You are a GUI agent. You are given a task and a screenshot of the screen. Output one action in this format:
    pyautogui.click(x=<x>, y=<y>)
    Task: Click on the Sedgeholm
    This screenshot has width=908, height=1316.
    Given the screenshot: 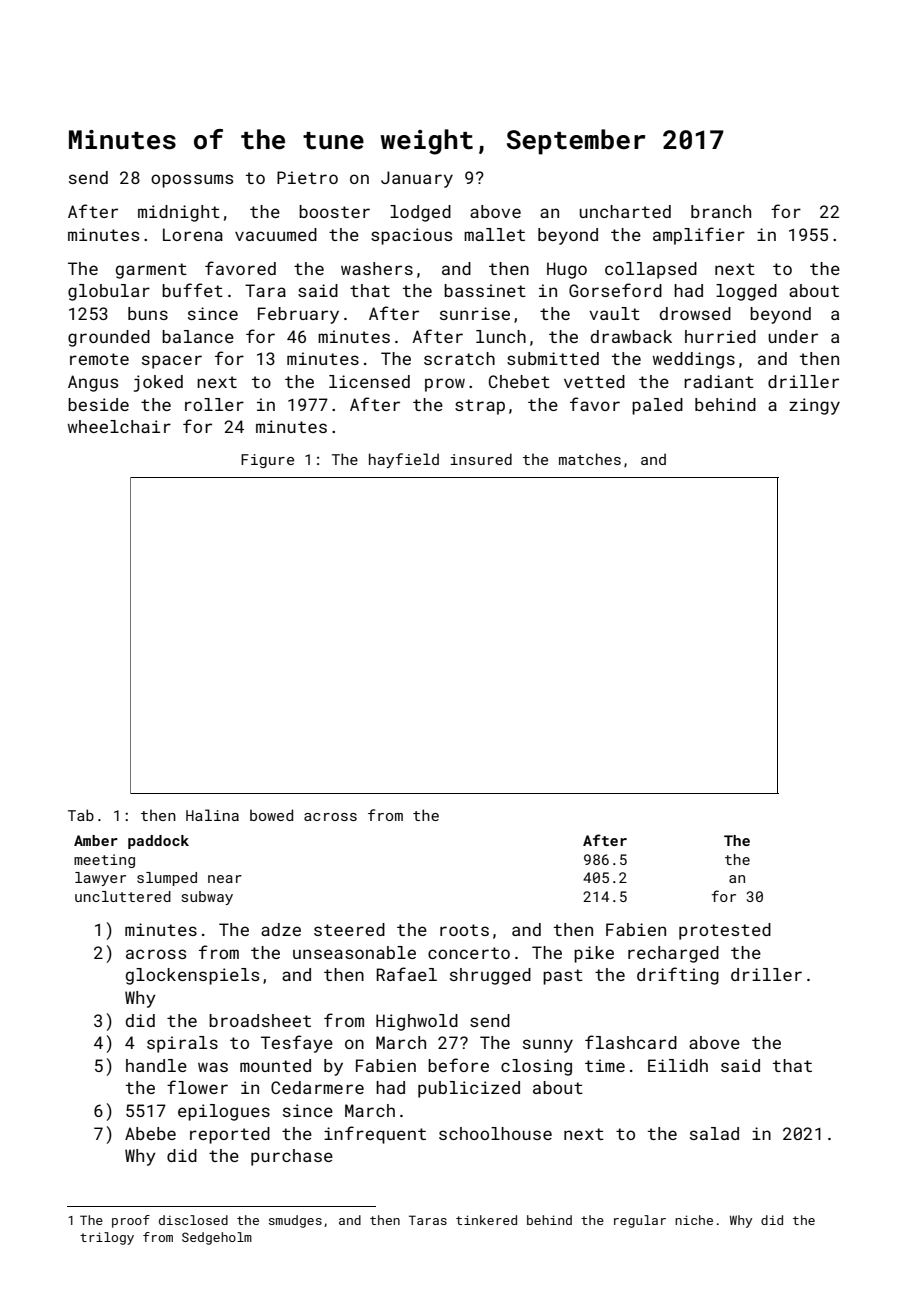 What is the action you would take?
    pyautogui.click(x=217, y=1238)
